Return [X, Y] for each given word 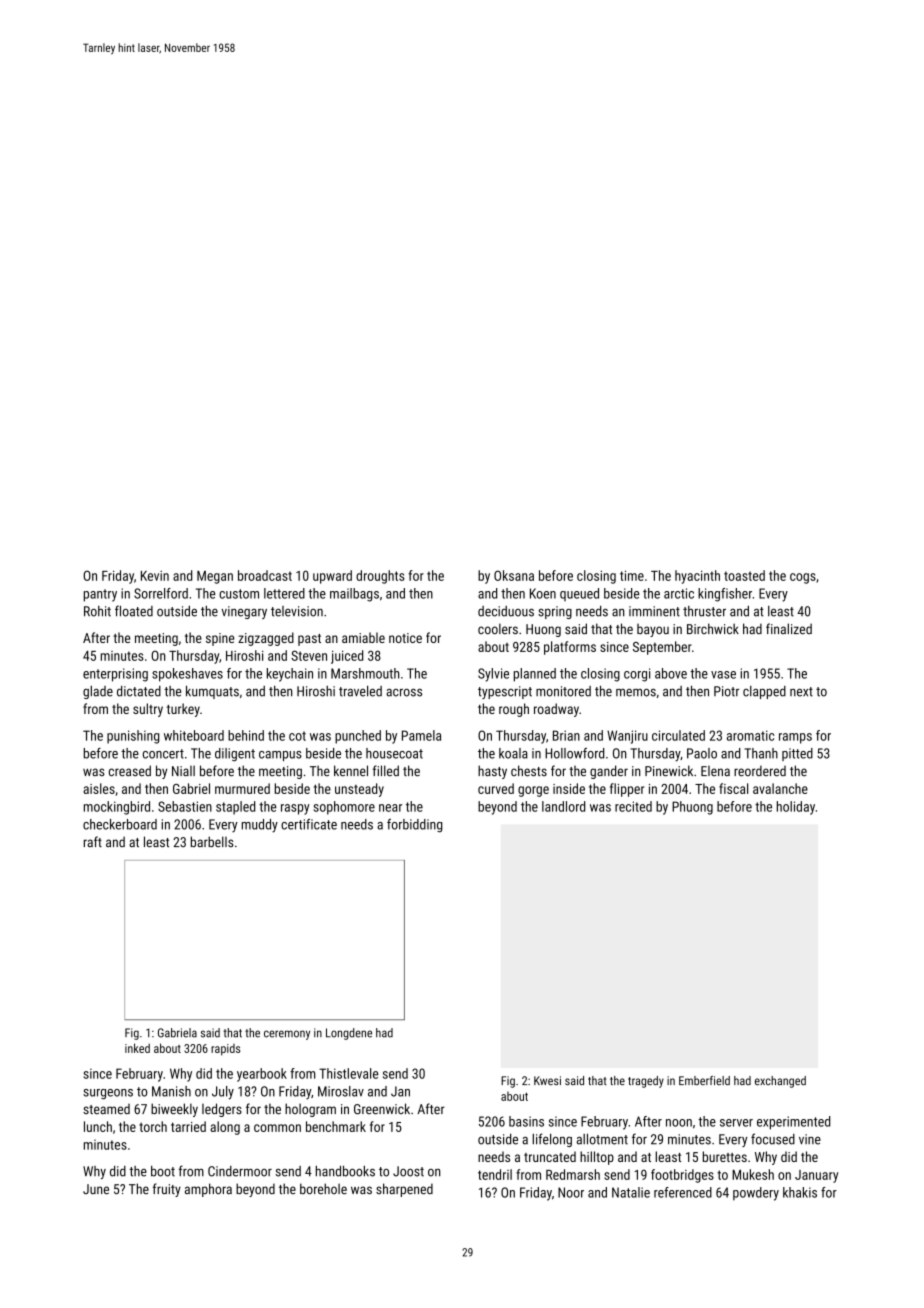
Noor [571, 1192]
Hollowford [574, 753]
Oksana [514, 575]
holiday [796, 808]
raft [93, 841]
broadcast [265, 575]
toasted [744, 575]
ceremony [287, 1035]
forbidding [414, 826]
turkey [183, 710]
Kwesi [547, 1080]
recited [633, 806]
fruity [167, 1190]
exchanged [780, 1082]
